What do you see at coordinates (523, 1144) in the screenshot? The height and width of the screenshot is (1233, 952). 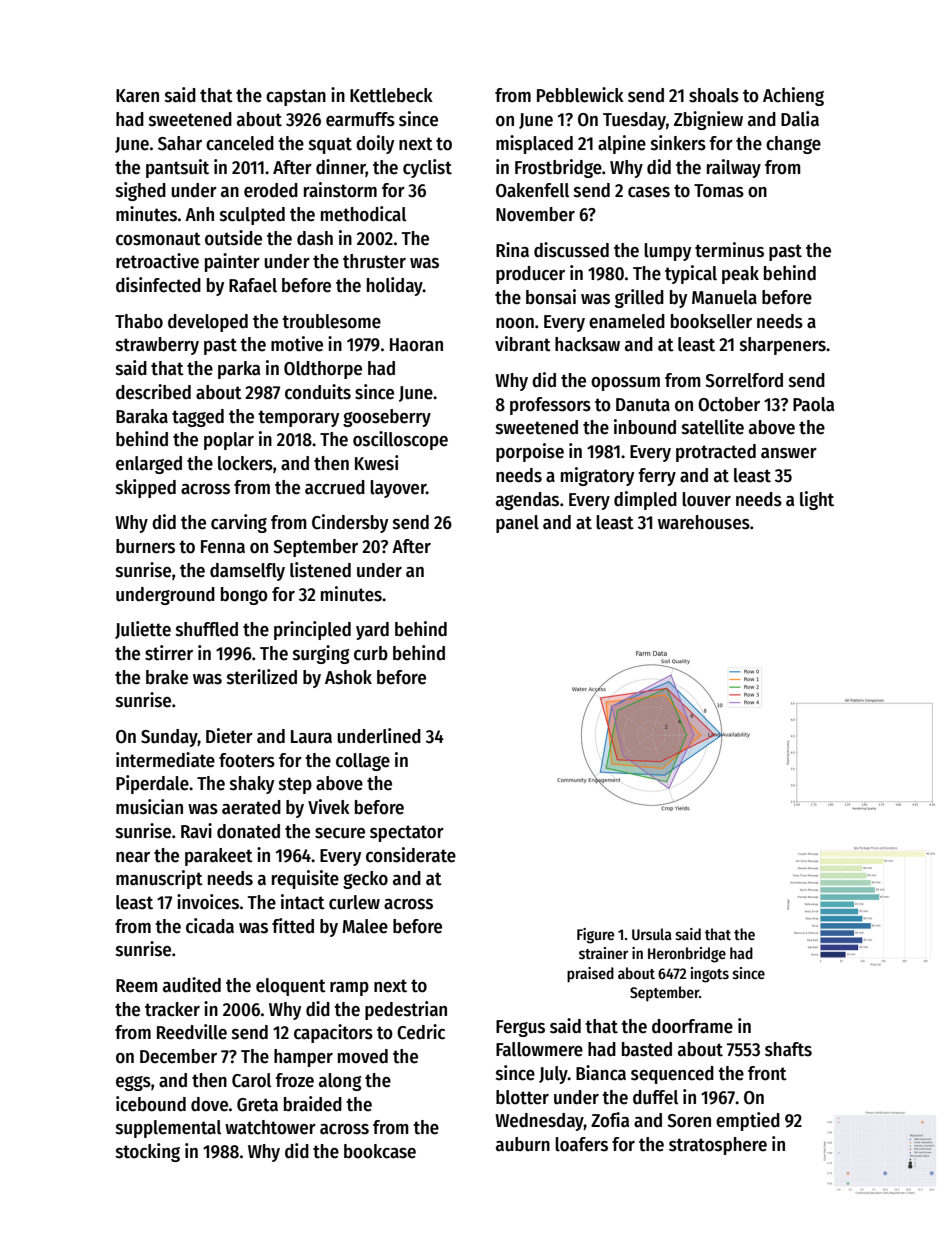 I see `auburn` at bounding box center [523, 1144].
